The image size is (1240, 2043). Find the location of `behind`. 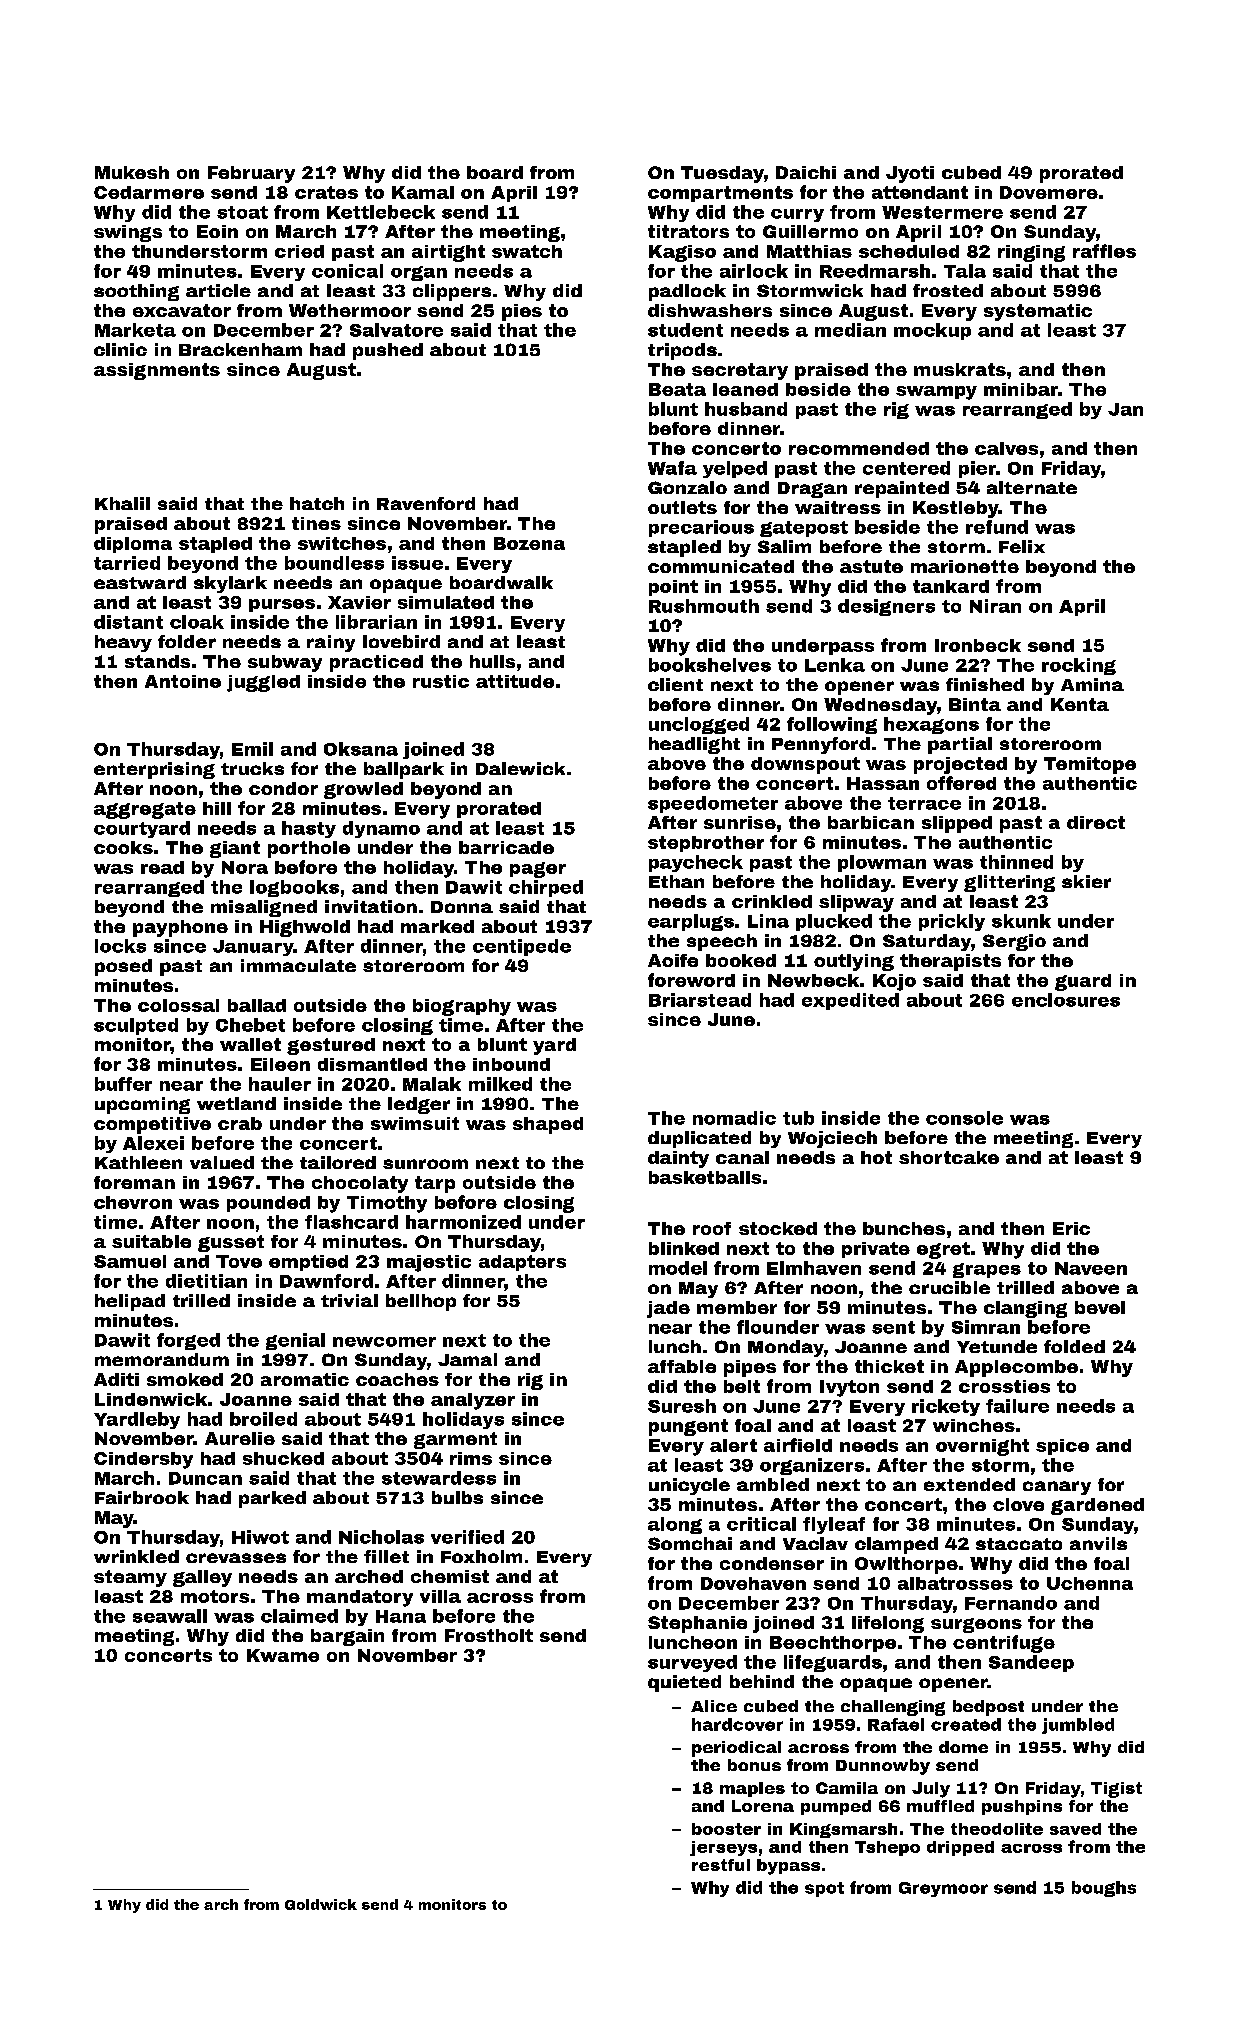

behind is located at coordinates (762, 1681).
